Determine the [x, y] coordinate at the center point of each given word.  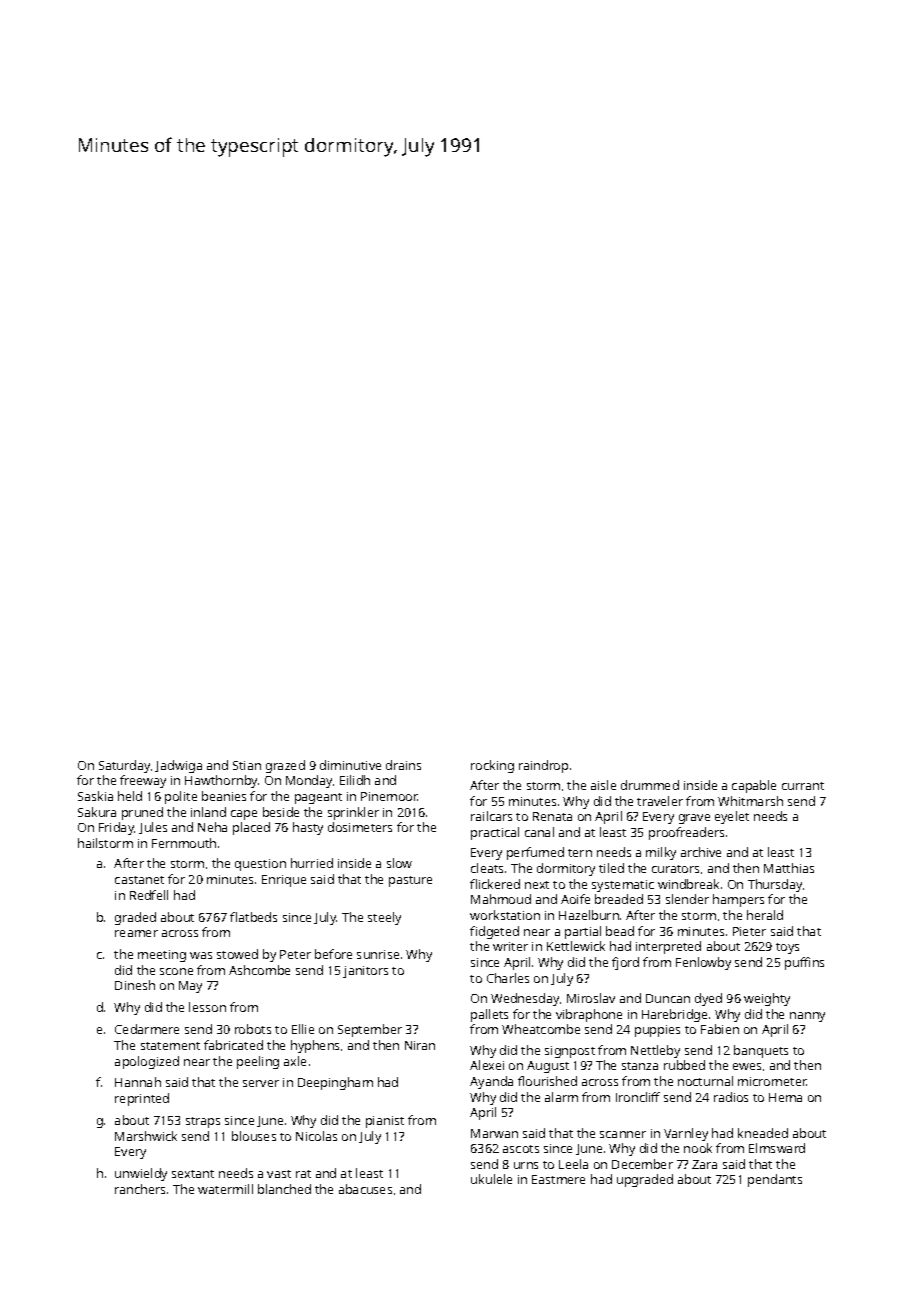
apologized [147, 1062]
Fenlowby [703, 963]
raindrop [543, 766]
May [190, 987]
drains [403, 765]
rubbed [684, 1065]
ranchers [140, 1189]
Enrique [284, 881]
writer [510, 946]
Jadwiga [178, 766]
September [370, 1030]
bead [620, 931]
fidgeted [494, 932]
